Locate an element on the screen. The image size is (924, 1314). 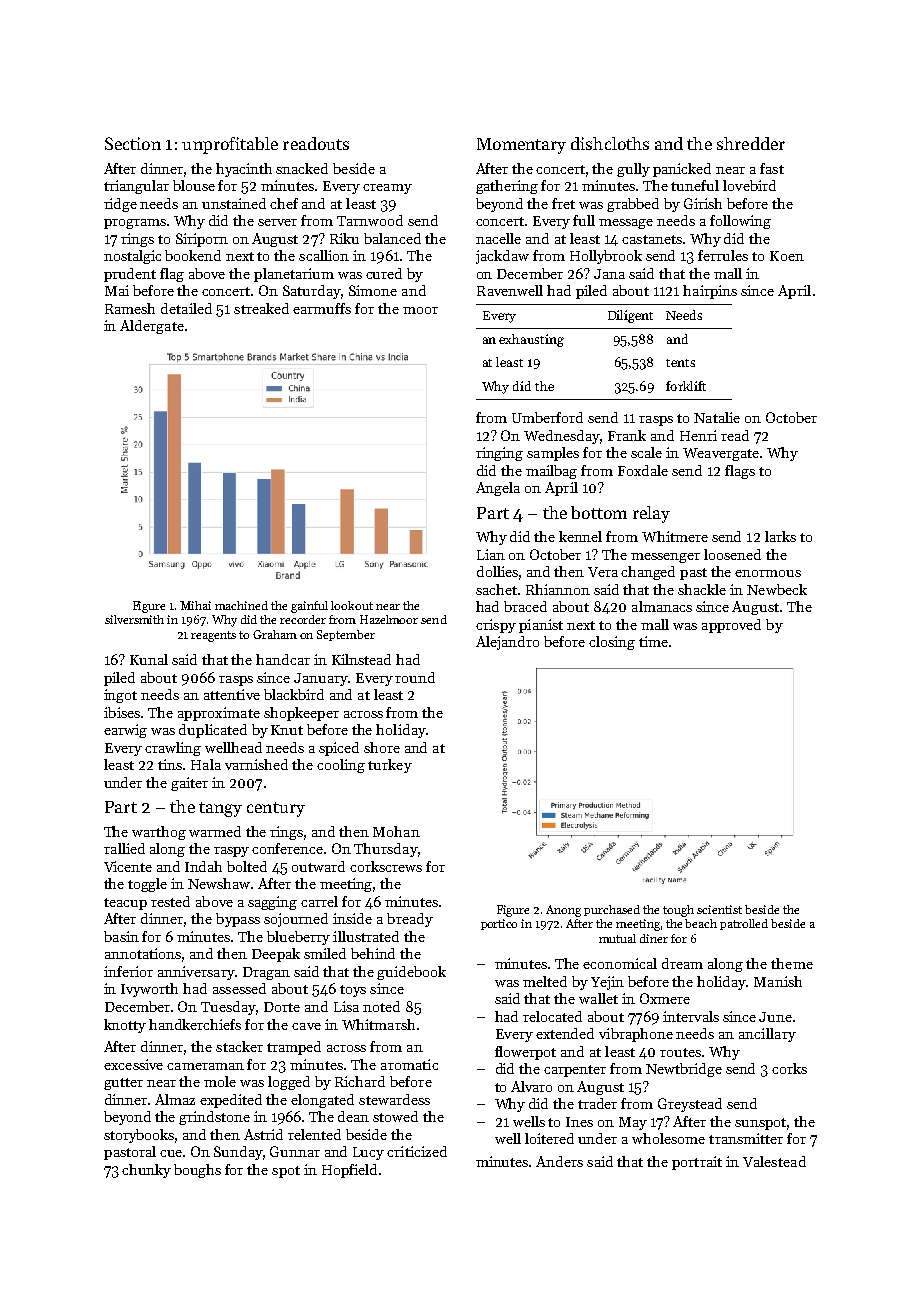
time is located at coordinates (653, 641).
